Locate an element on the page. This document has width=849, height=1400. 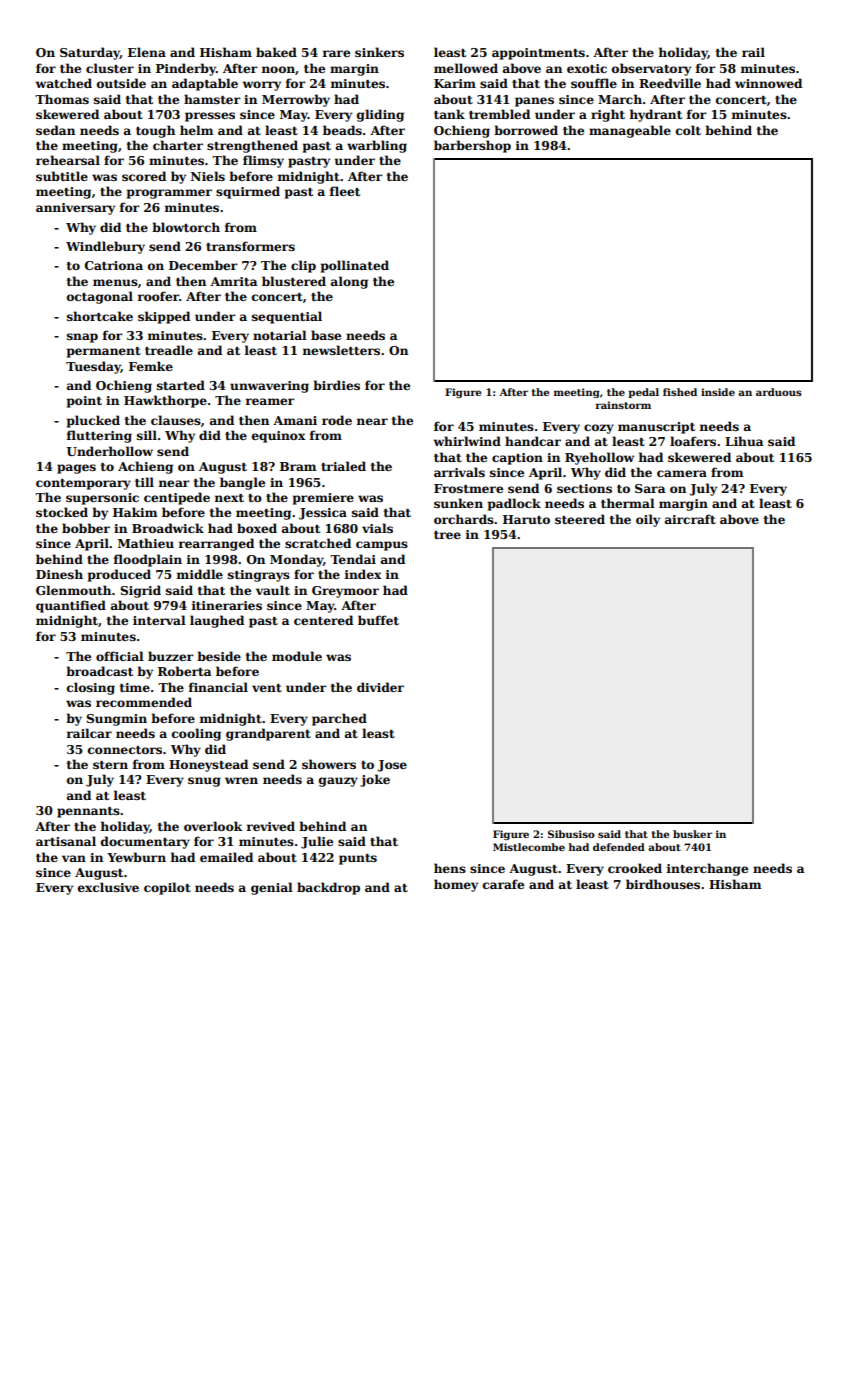
homey is located at coordinates (456, 885).
